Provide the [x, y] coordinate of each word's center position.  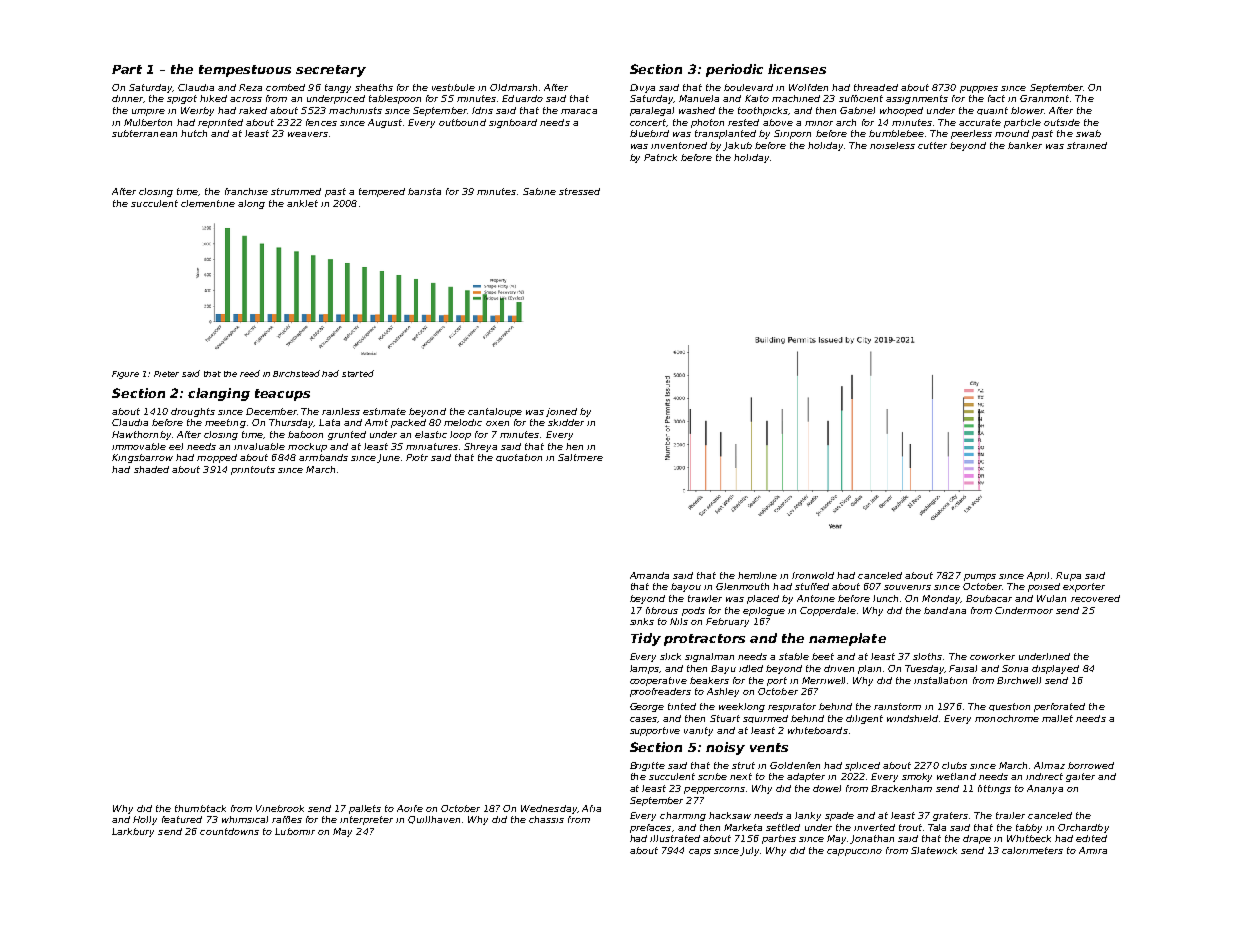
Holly [145, 820]
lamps [644, 669]
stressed [579, 191]
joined [561, 412]
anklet [302, 203]
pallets [365, 809]
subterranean [144, 133]
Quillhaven [434, 820]
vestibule [453, 87]
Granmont [1044, 98]
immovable [139, 446]
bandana [945, 610]
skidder [566, 422]
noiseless [892, 145]
